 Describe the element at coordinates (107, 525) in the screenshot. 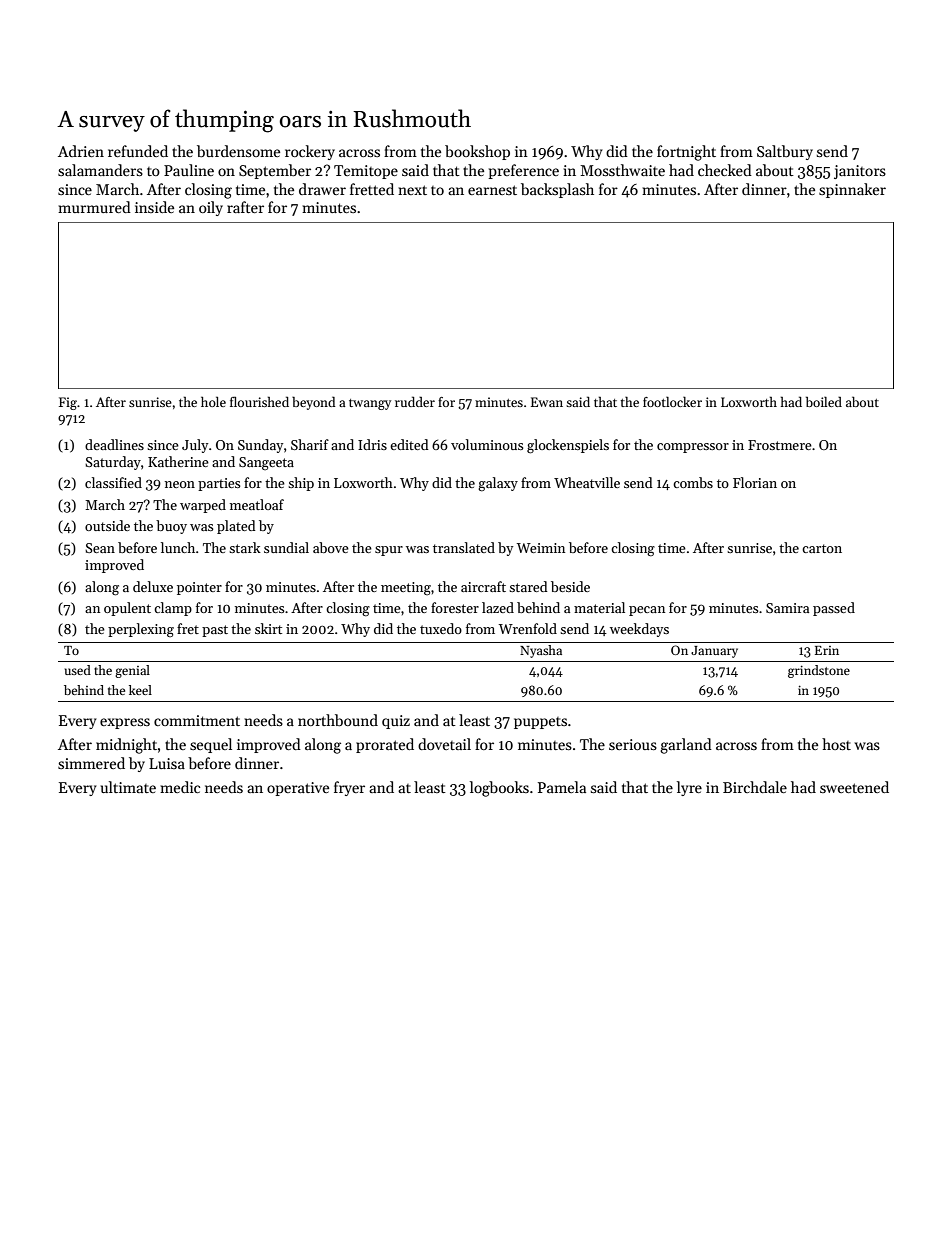

I see `outside` at that location.
